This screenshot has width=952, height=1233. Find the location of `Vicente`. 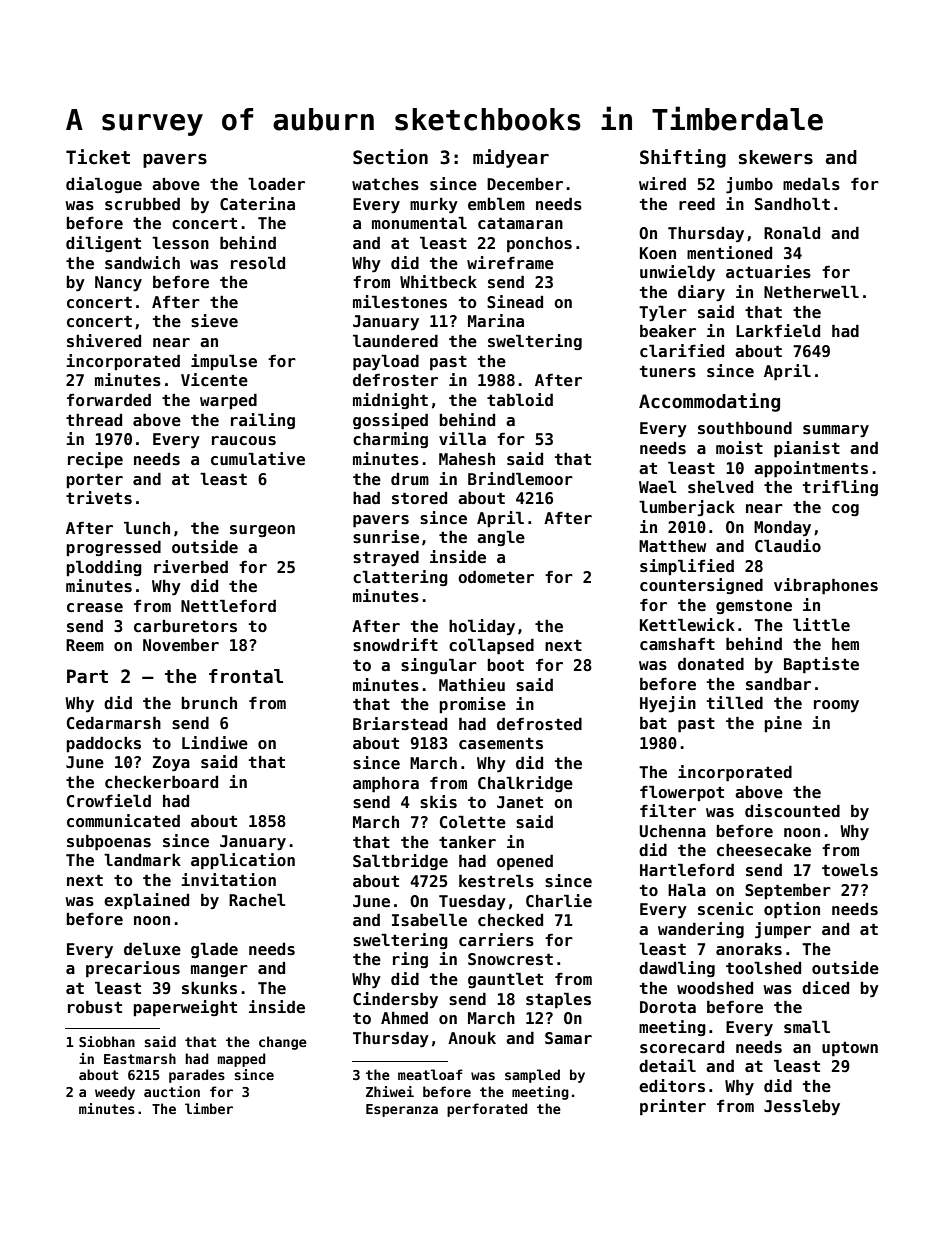

Vicente is located at coordinates (214, 380).
